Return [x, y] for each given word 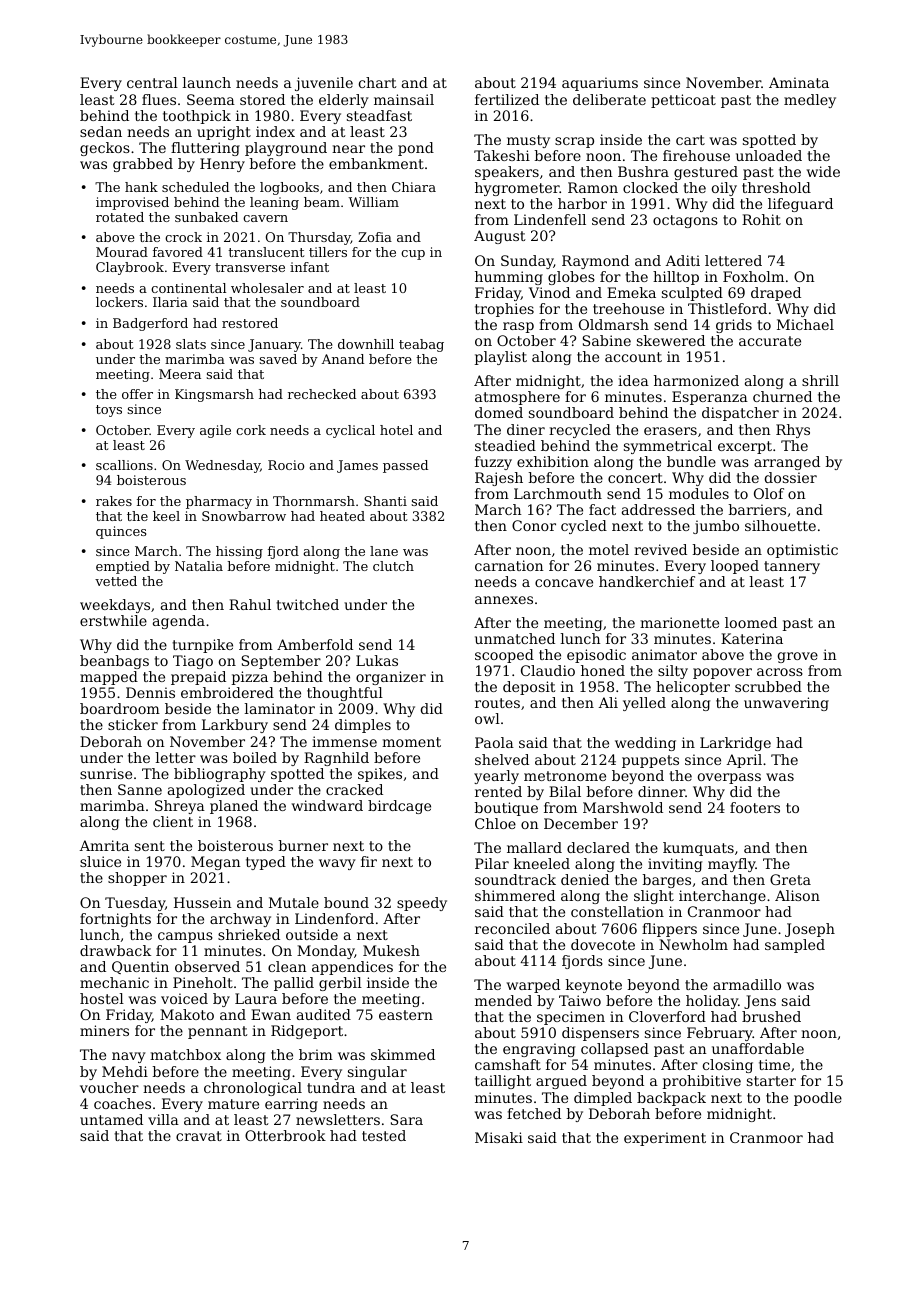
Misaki [499, 1137]
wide [823, 171]
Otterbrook [285, 1135]
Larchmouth [558, 493]
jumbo [716, 527]
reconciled [512, 928]
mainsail [404, 99]
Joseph [810, 930]
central [152, 82]
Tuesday [135, 904]
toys [109, 411]
